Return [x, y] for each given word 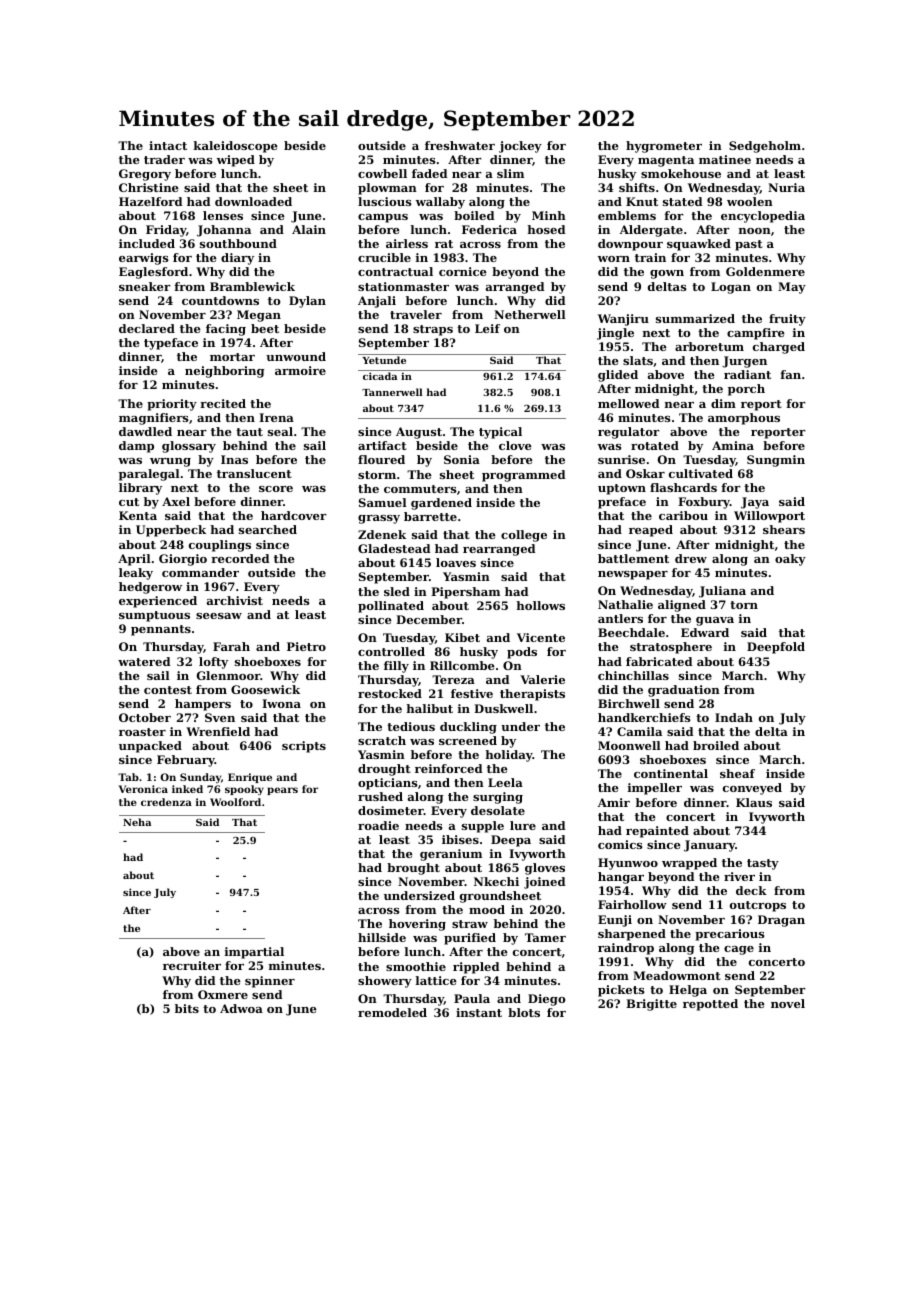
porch [746, 390]
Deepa [511, 841]
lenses [223, 215]
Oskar [645, 473]
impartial [254, 953]
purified [470, 939]
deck [751, 890]
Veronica [143, 789]
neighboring [224, 372]
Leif [487, 328]
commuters [420, 489]
